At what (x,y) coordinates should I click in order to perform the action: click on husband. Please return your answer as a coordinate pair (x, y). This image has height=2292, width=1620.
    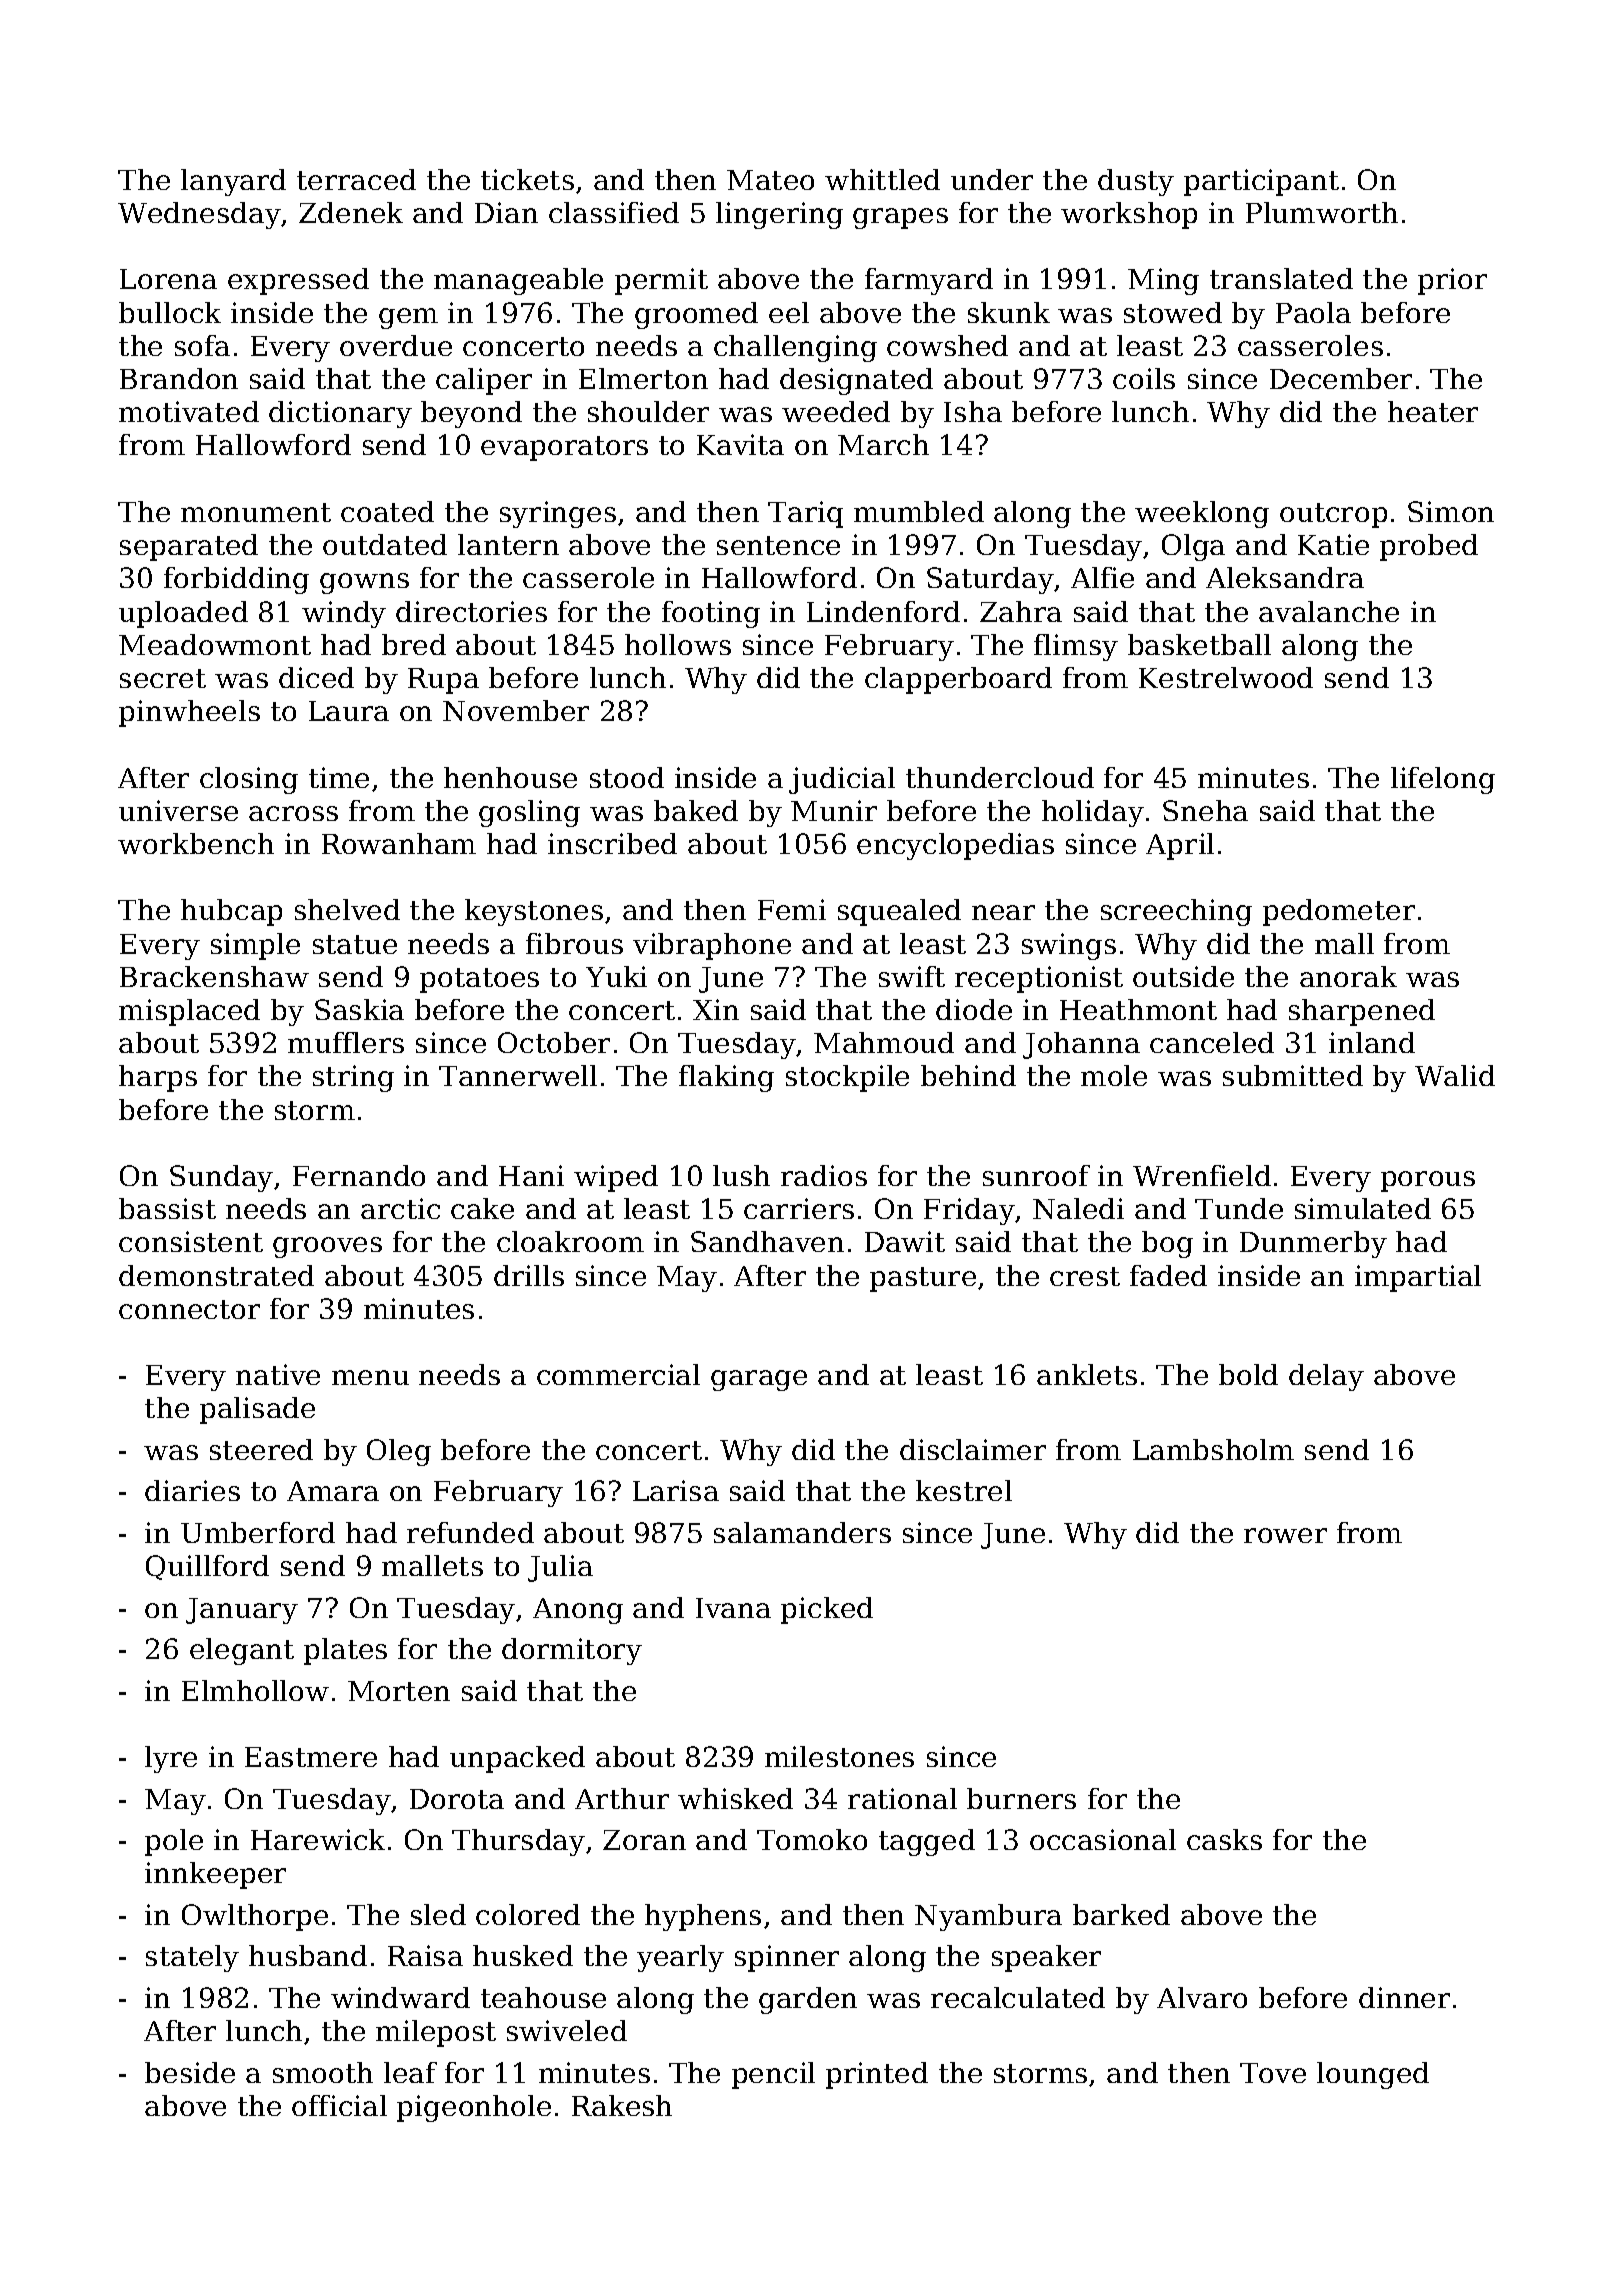
    Looking at the image, I should click on (308, 1955).
